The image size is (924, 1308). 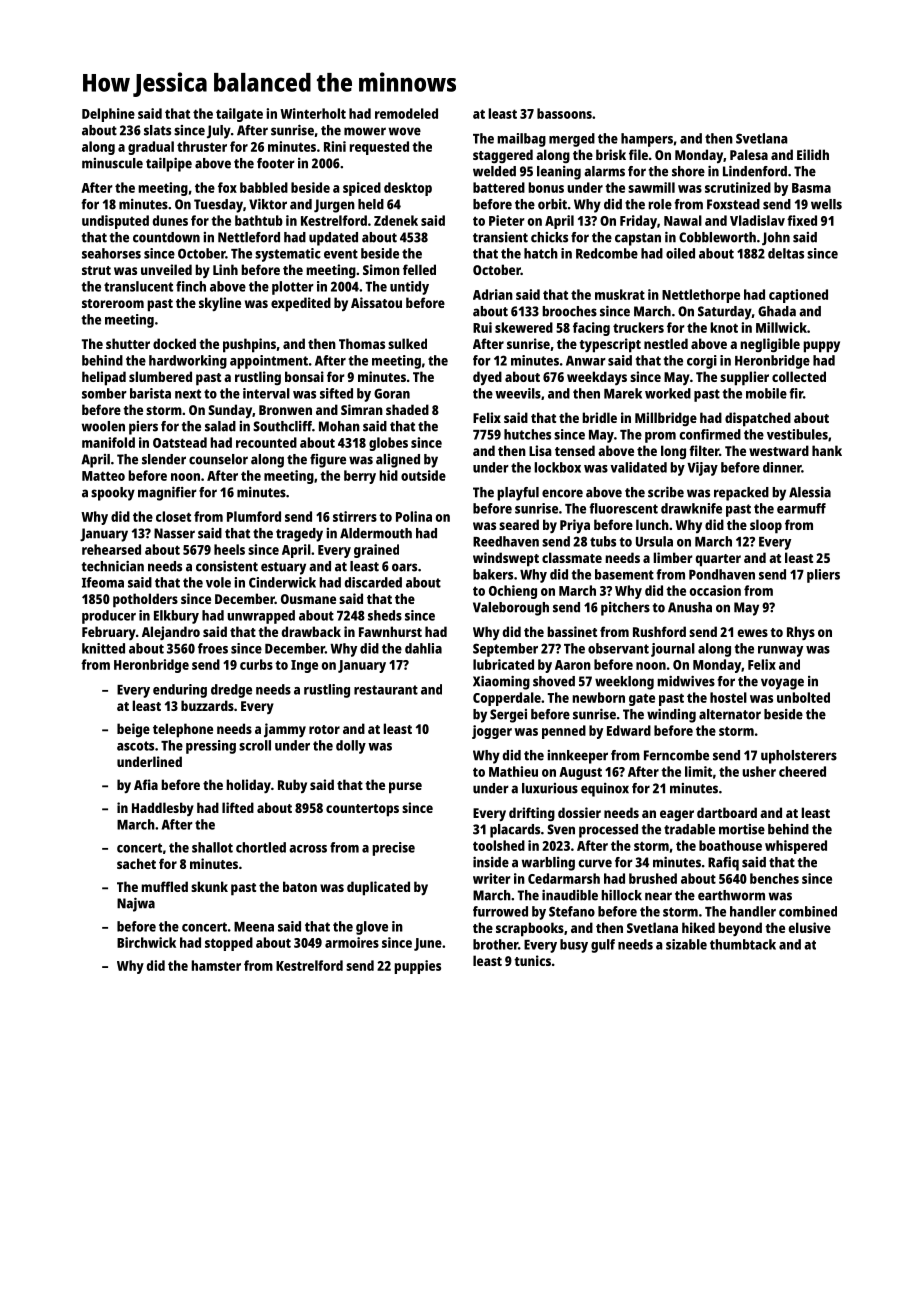 What do you see at coordinates (620, 294) in the document?
I see `muskrat` at bounding box center [620, 294].
